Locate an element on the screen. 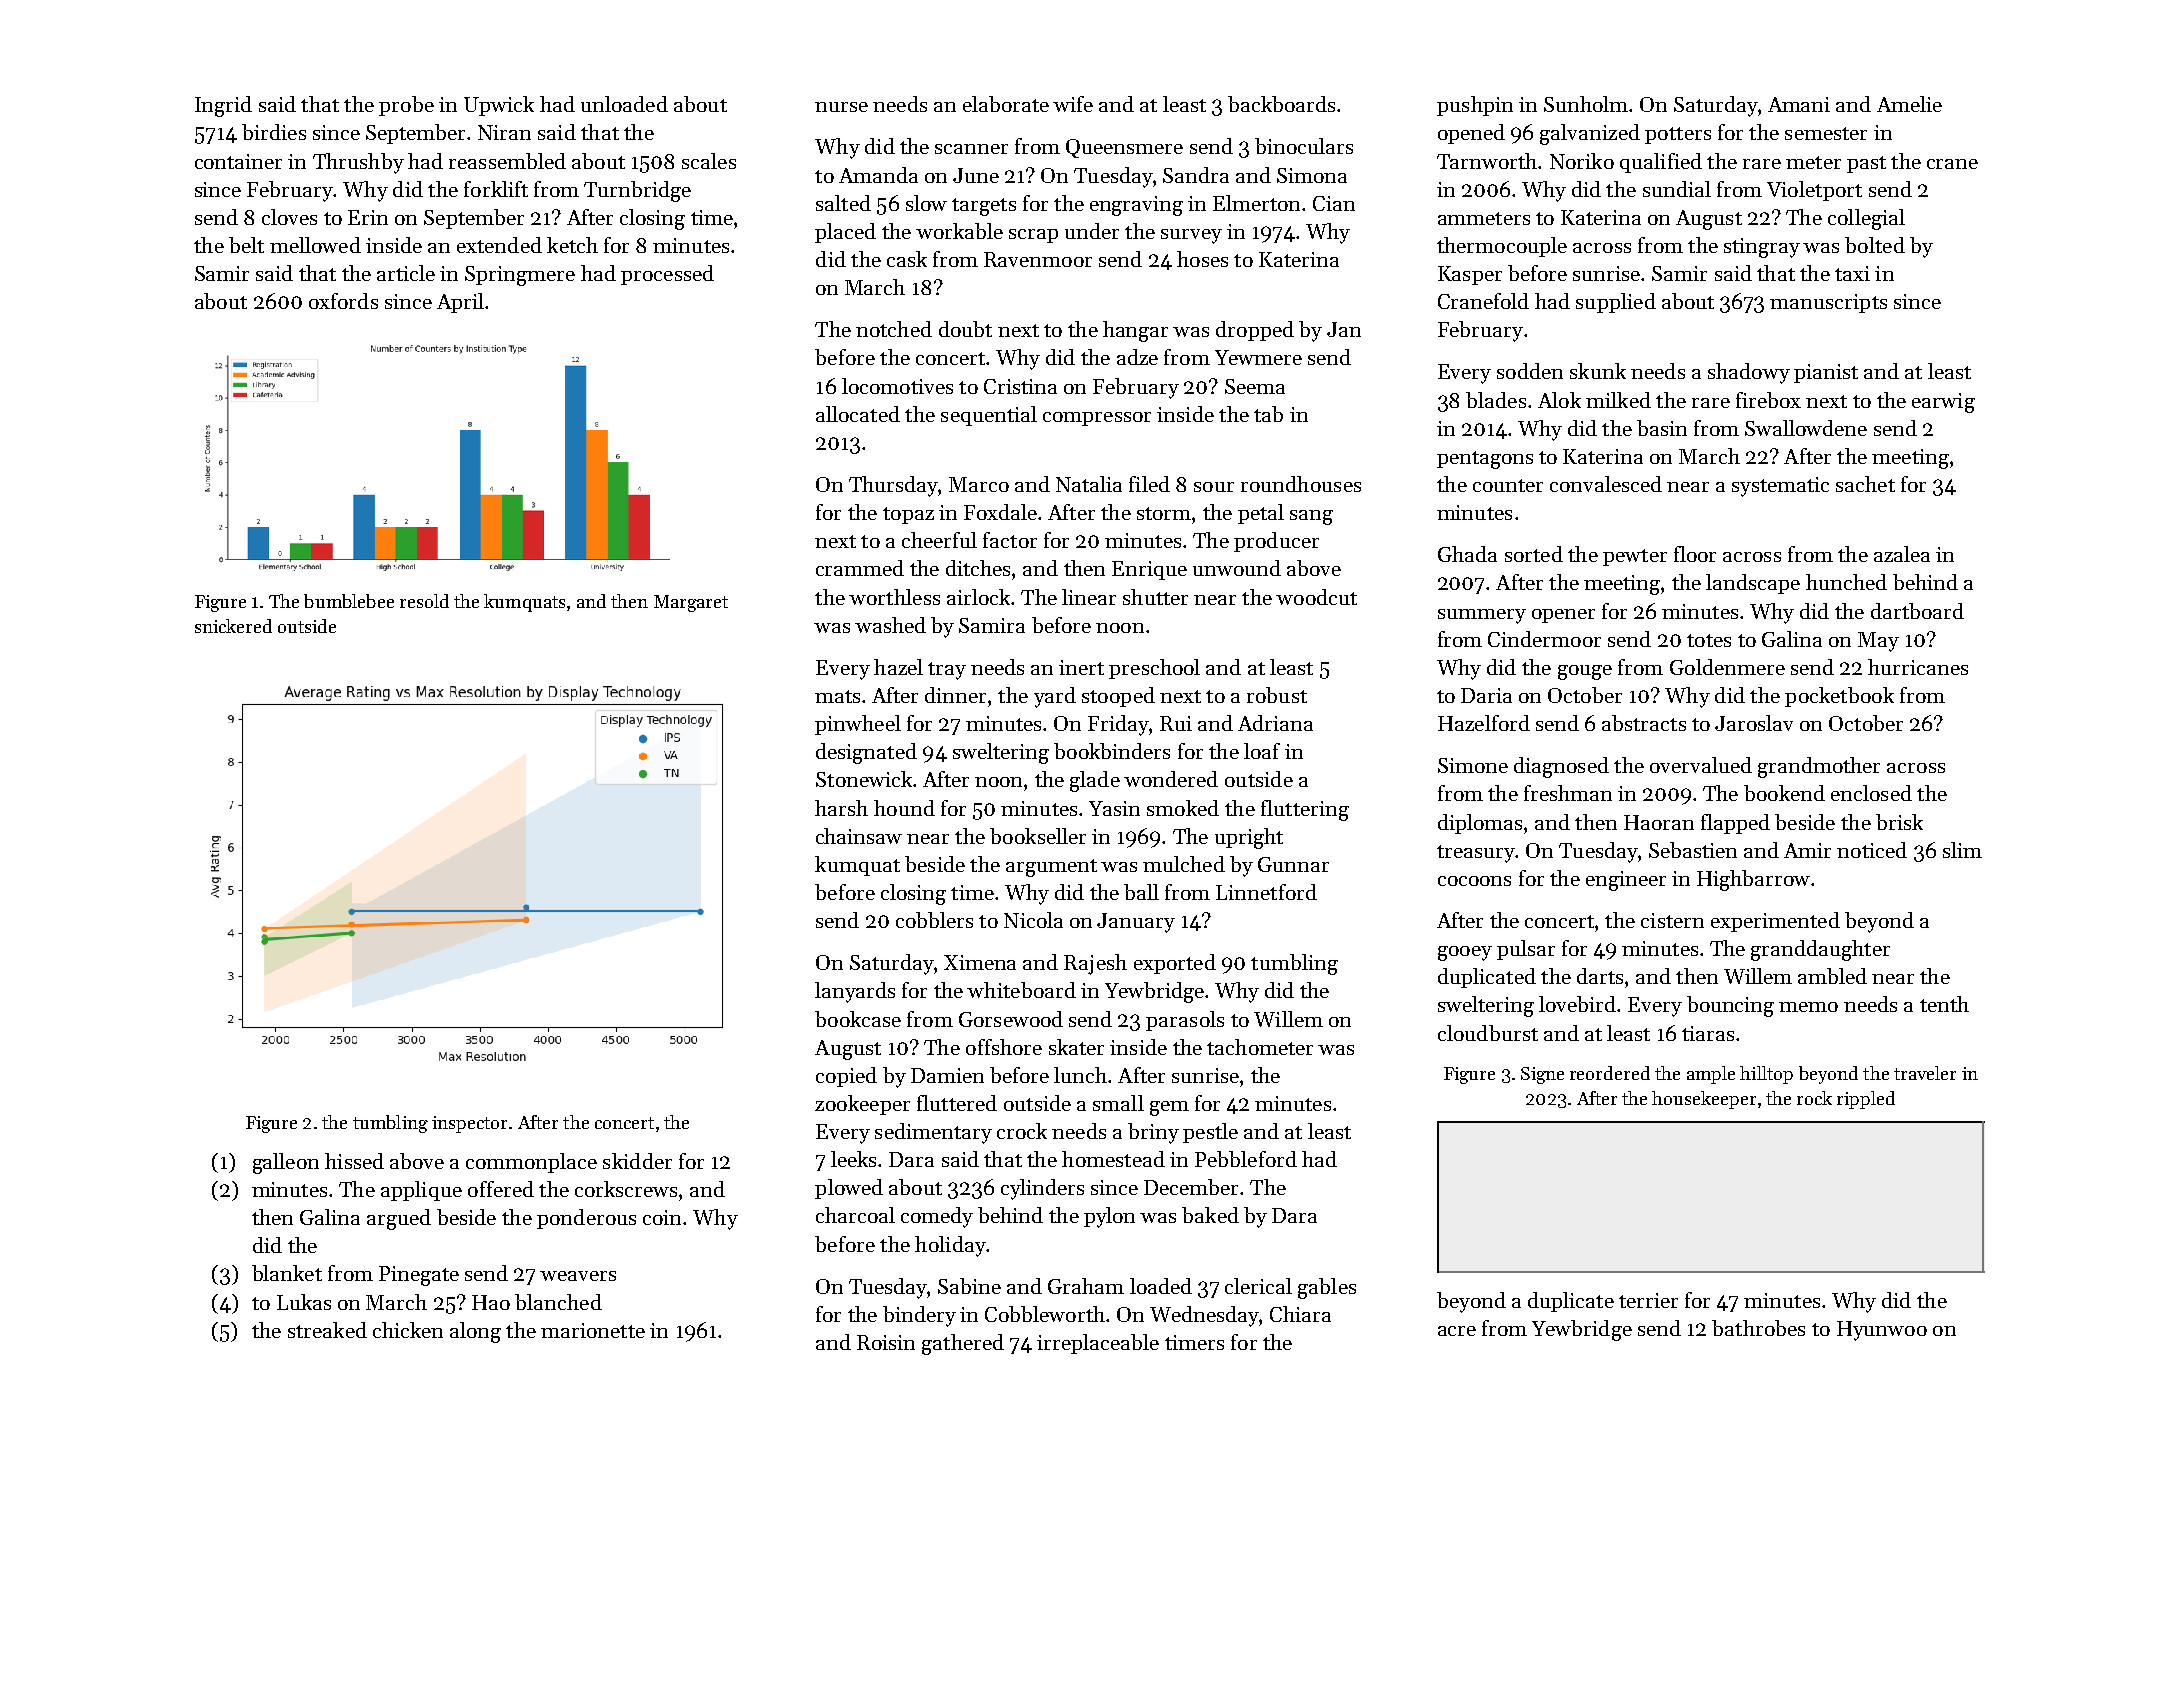 This screenshot has width=2178, height=1683. small is located at coordinates (1118, 1103).
